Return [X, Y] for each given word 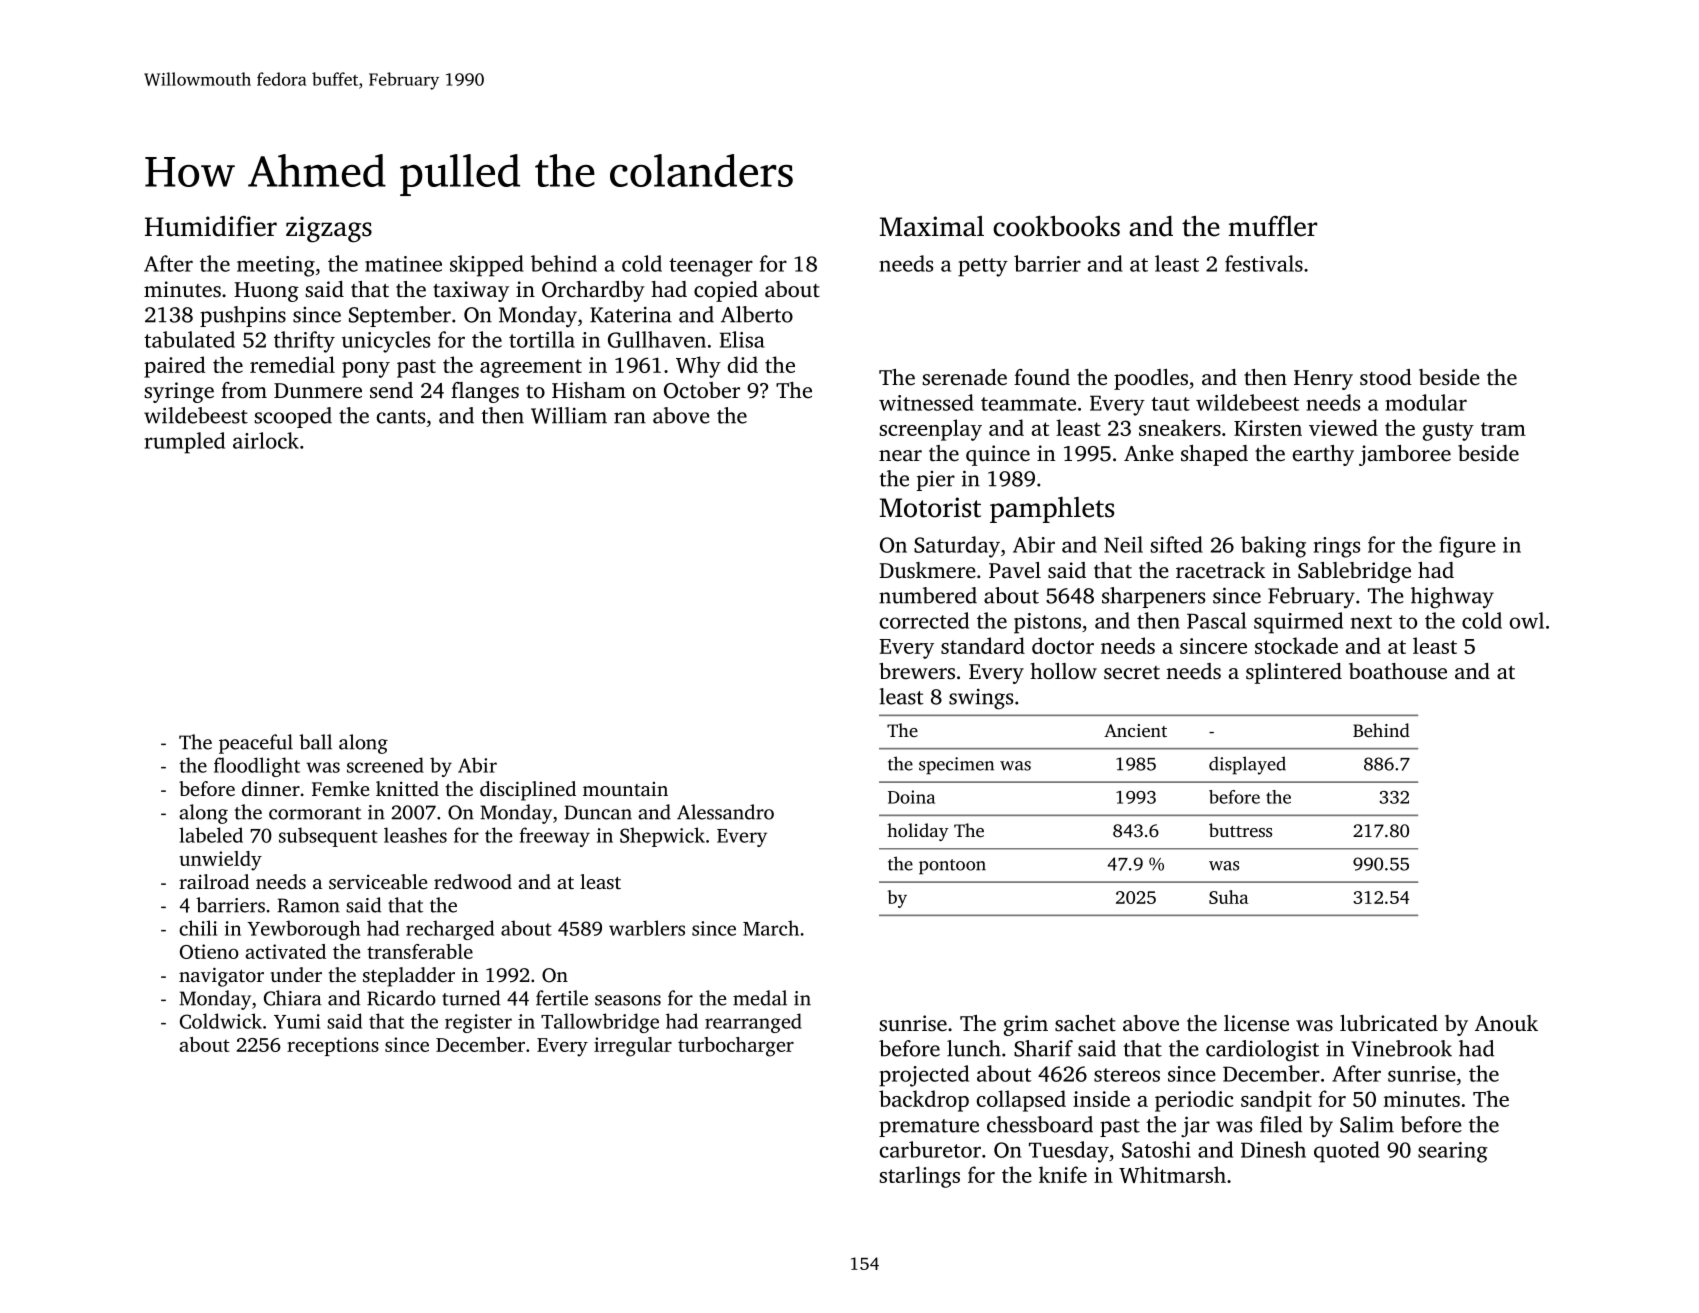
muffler [1273, 226]
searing [1453, 1152]
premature [929, 1128]
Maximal [932, 226]
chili [198, 928]
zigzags [329, 229]
